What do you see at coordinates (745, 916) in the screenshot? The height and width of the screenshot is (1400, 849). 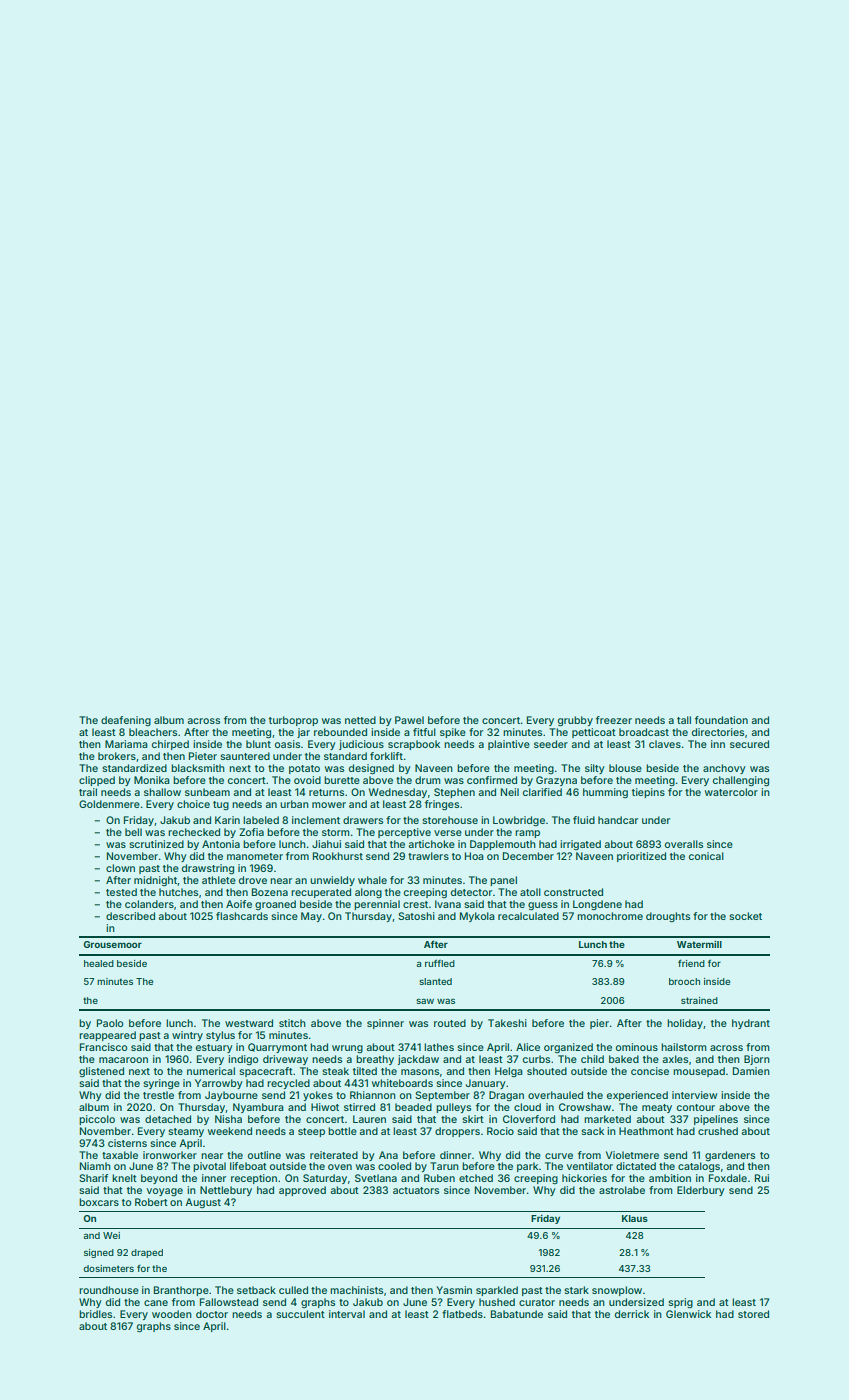 I see `socket` at bounding box center [745, 916].
